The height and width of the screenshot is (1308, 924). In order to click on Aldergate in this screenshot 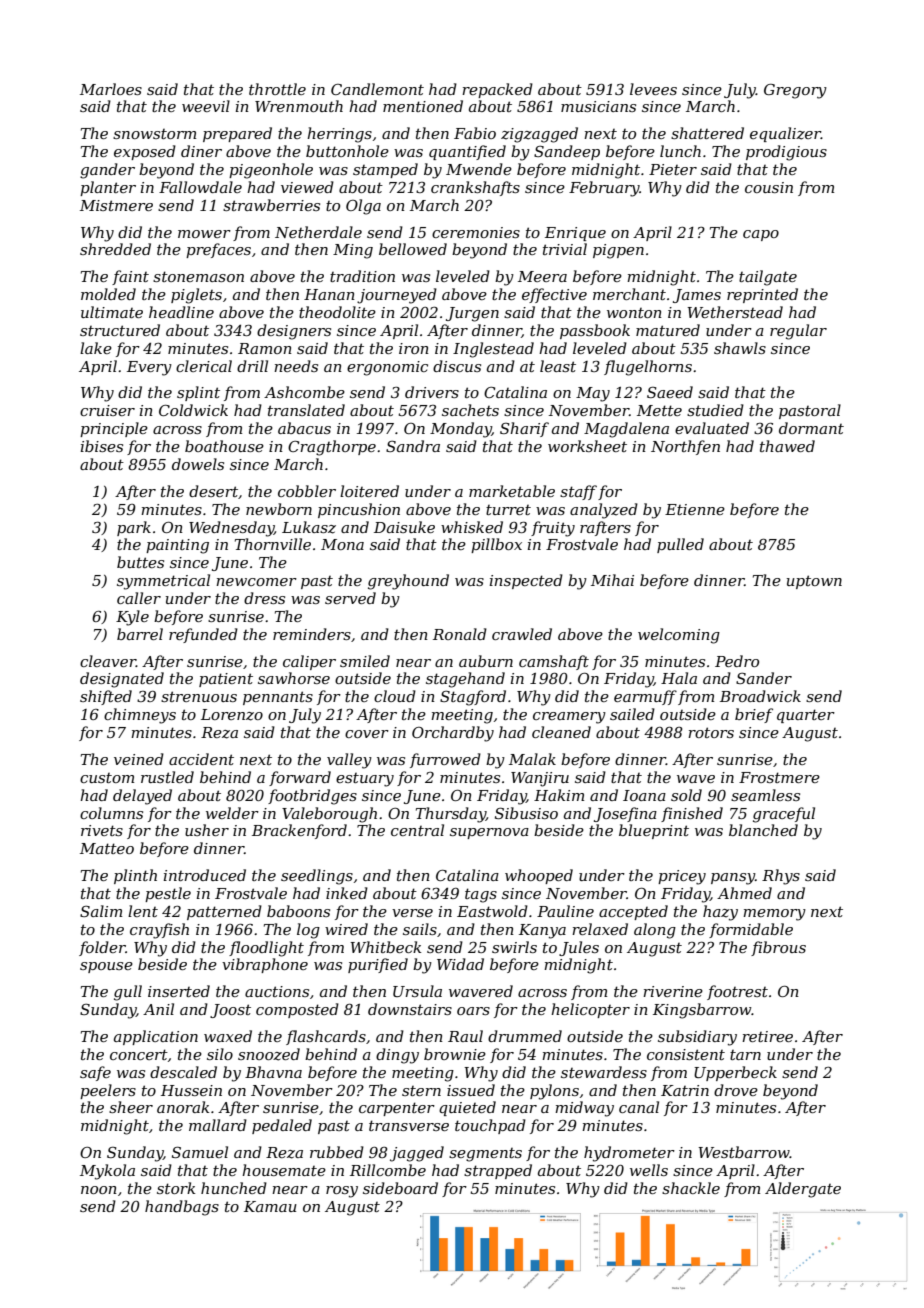, I will do `click(803, 1190)`.
